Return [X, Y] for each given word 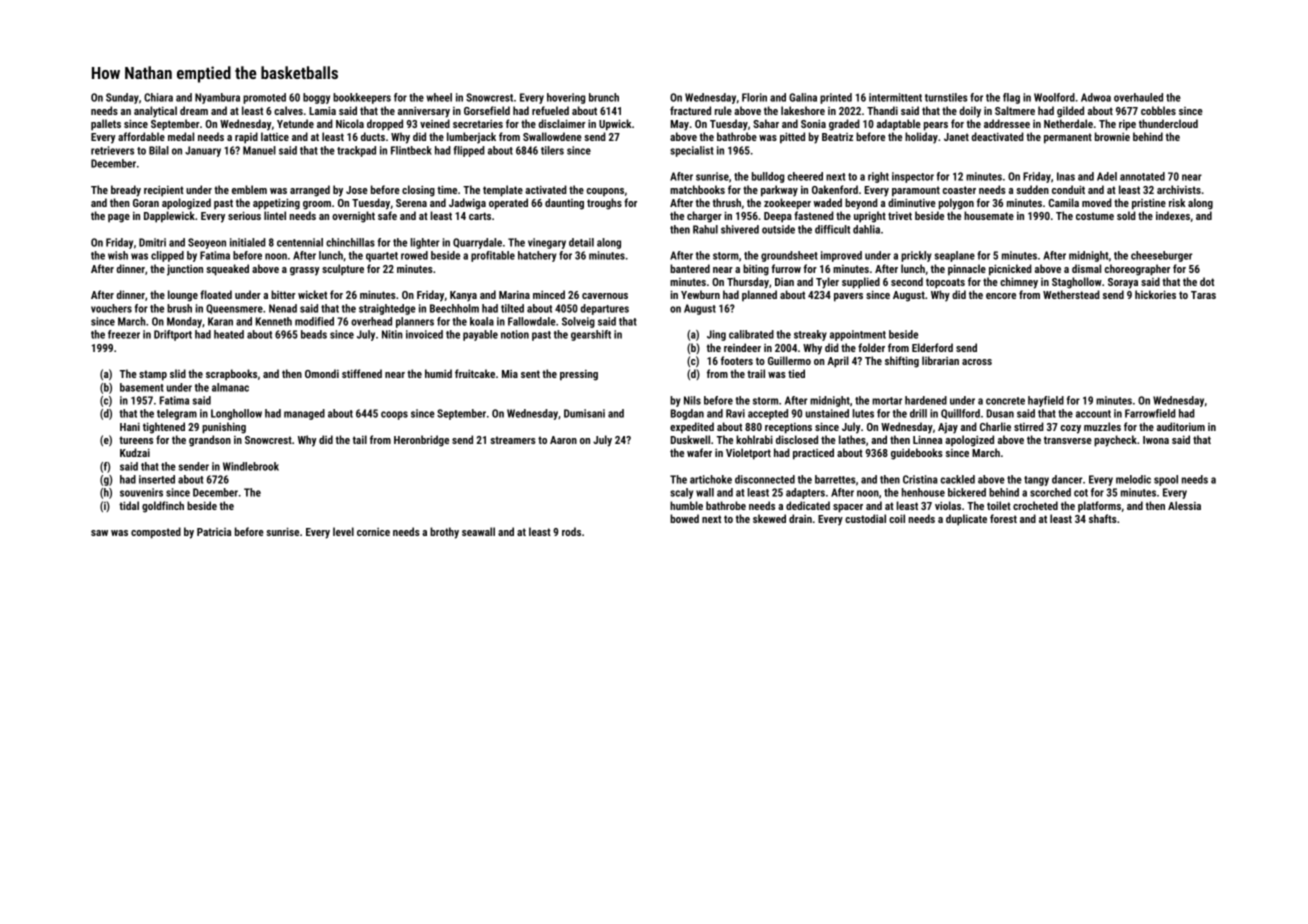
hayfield [1046, 401]
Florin [754, 97]
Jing [716, 335]
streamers [513, 440]
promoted [264, 98]
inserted [157, 479]
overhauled [1138, 97]
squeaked [227, 270]
